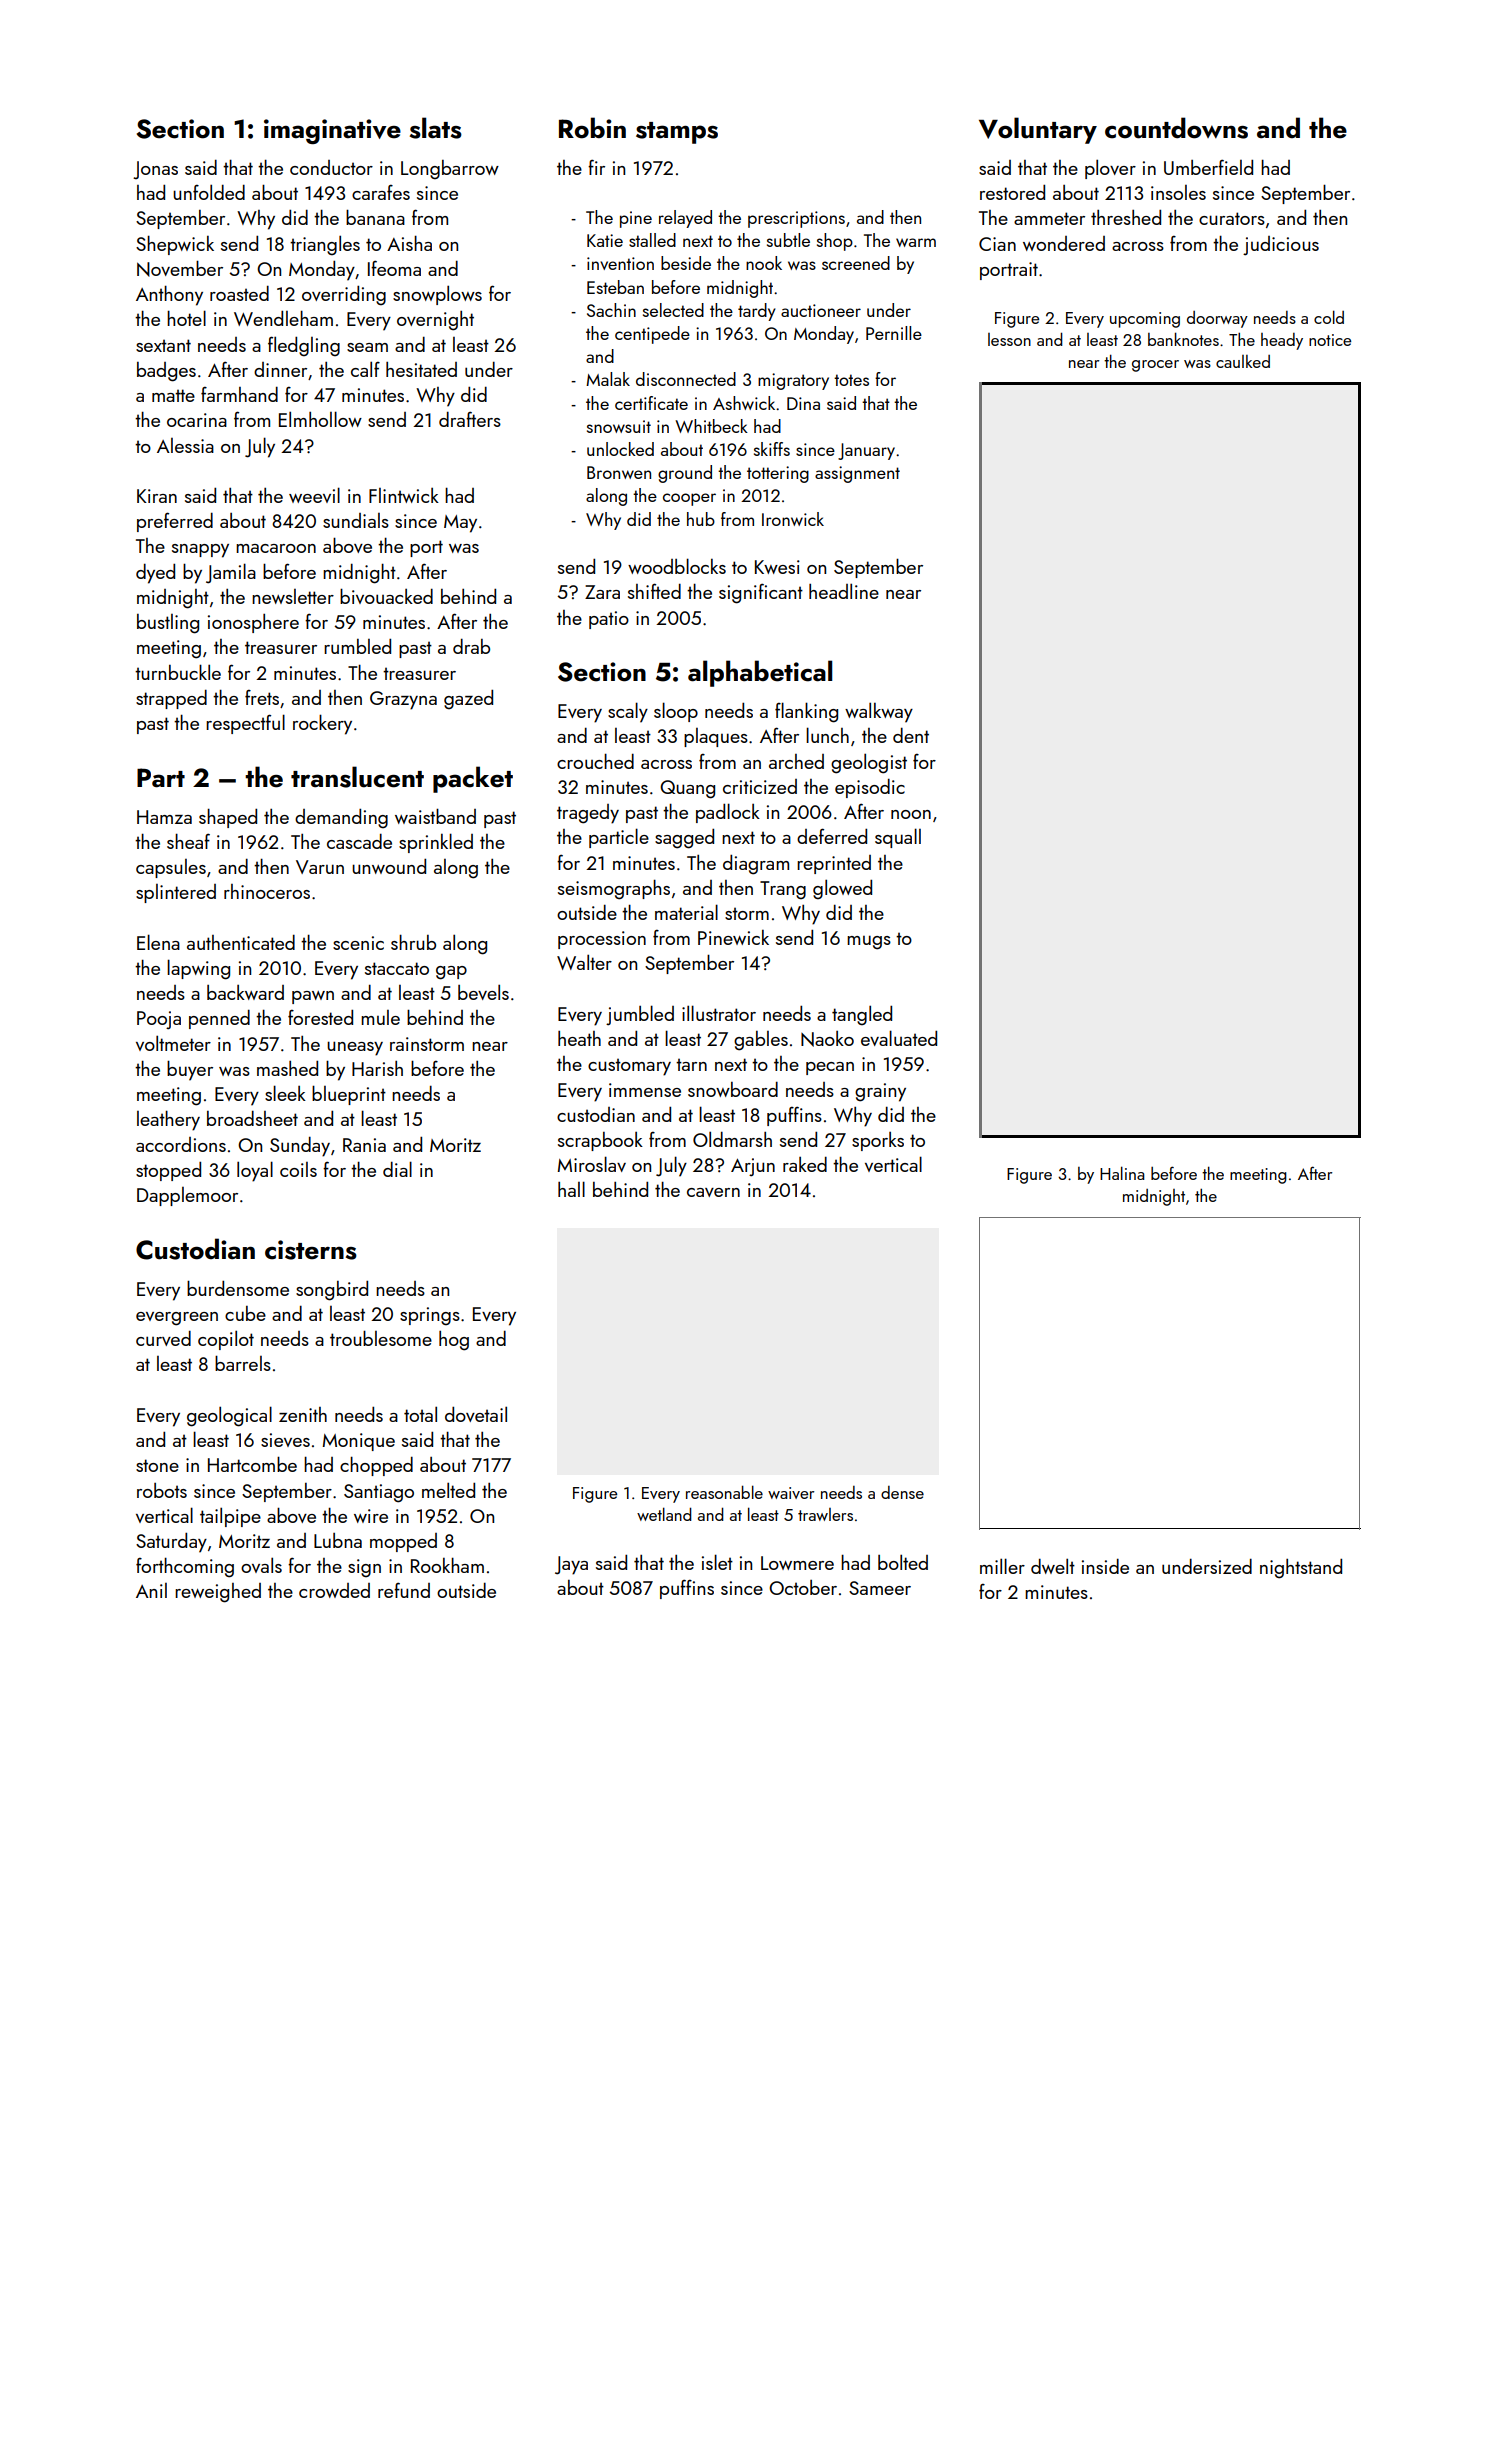 The width and height of the image is (1496, 2464). I want to click on Ironwick, so click(793, 519).
